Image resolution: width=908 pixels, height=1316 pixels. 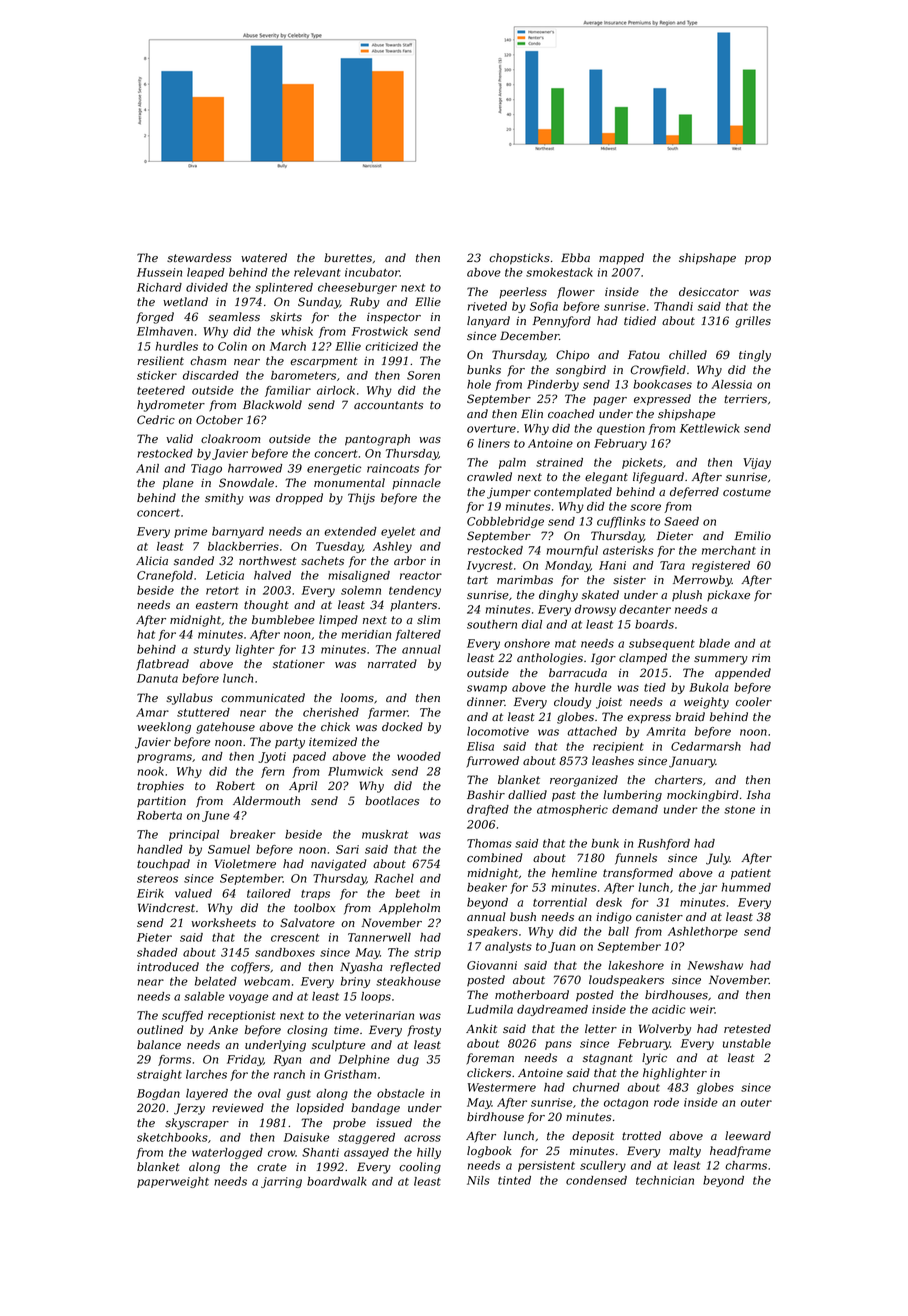 I want to click on familiar, so click(x=288, y=391).
